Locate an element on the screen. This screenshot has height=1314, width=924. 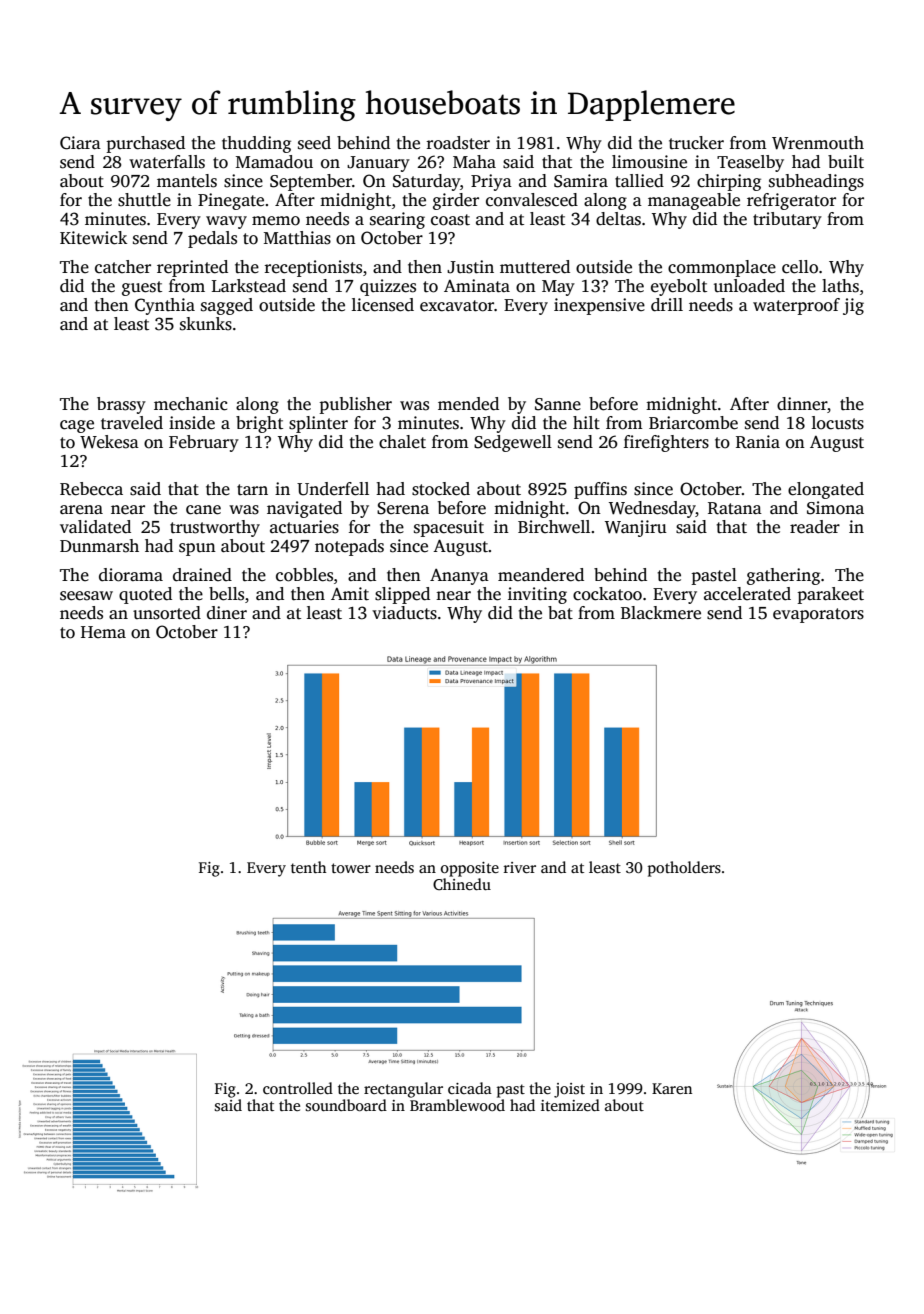
Karen is located at coordinates (672, 1088).
